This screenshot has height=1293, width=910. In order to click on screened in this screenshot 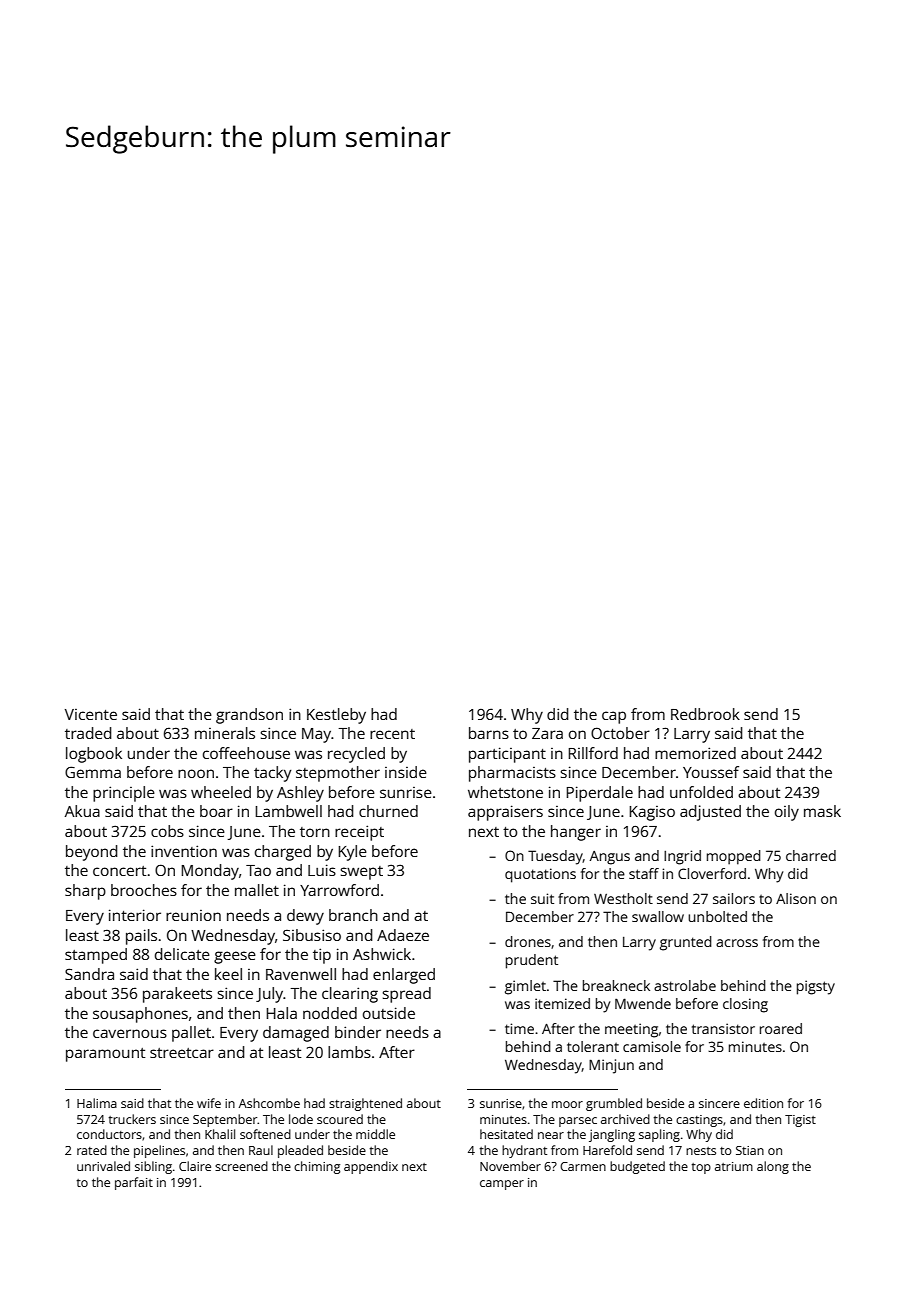, I will do `click(241, 1166)`.
